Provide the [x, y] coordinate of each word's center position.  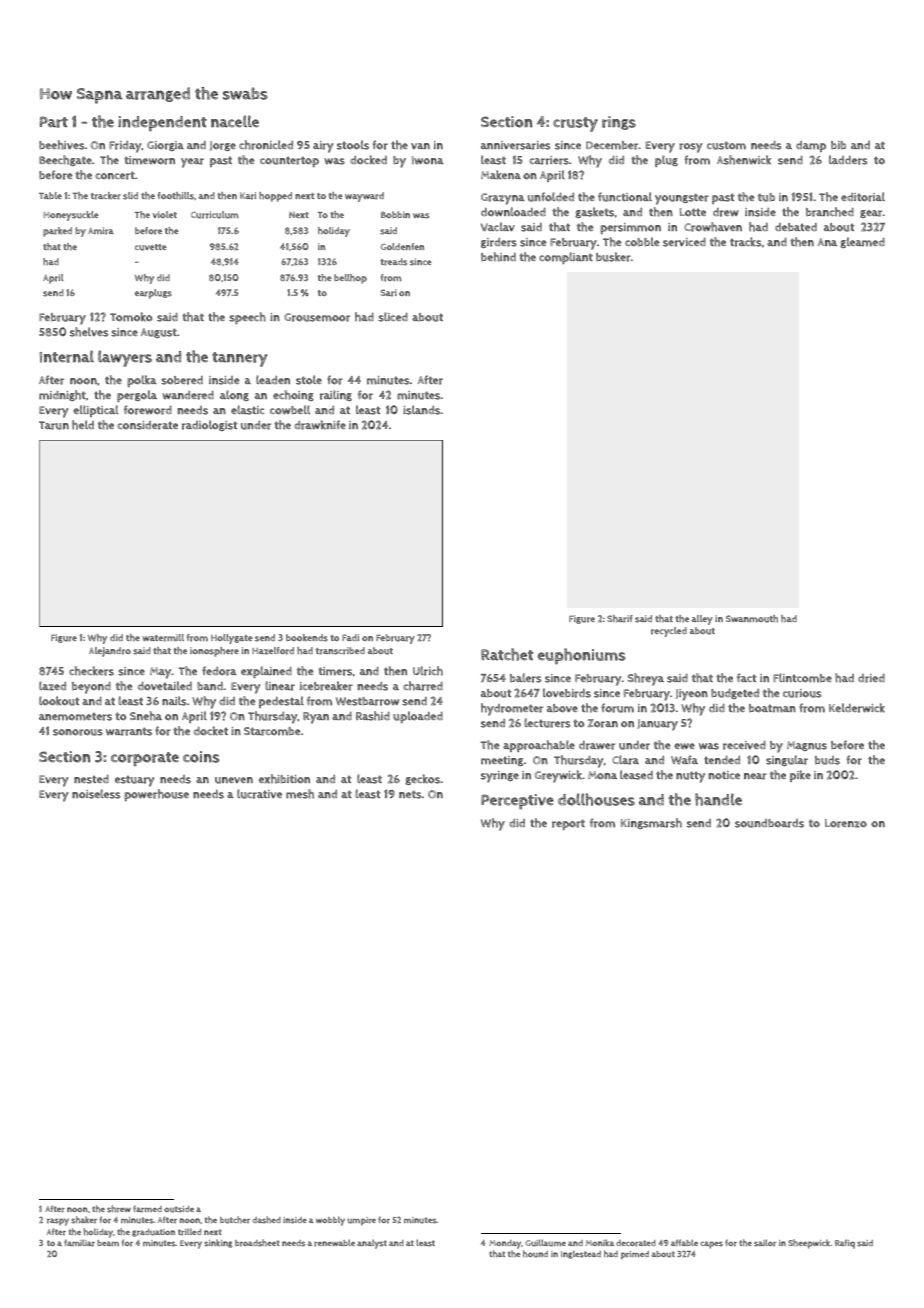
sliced [393, 317]
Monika [600, 1242]
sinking [218, 1243]
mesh [300, 794]
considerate [147, 425]
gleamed [862, 242]
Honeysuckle [70, 216]
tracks [746, 242]
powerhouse [156, 795]
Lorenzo [846, 823]
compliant [566, 258]
